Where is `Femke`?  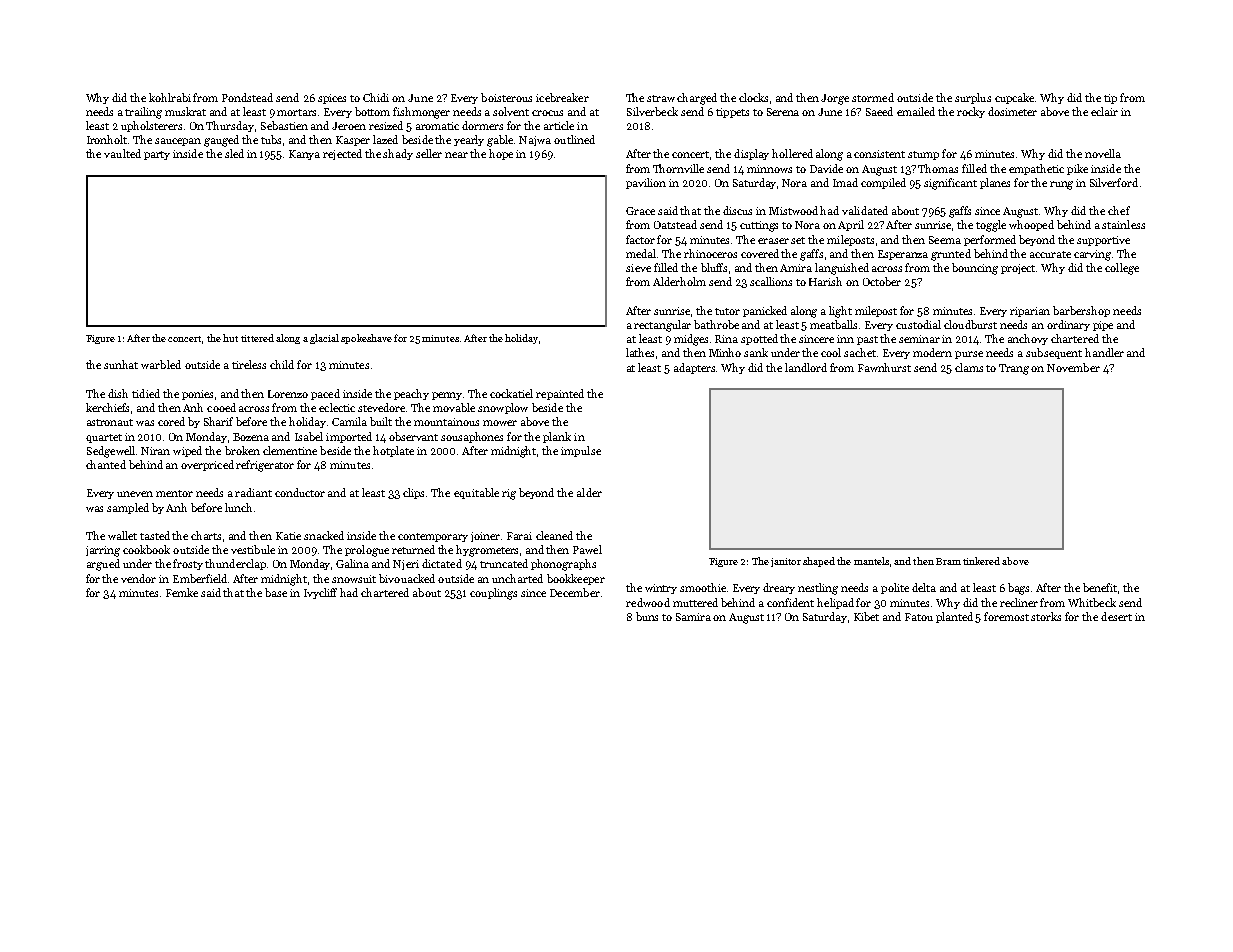
Femke is located at coordinates (182, 592).
